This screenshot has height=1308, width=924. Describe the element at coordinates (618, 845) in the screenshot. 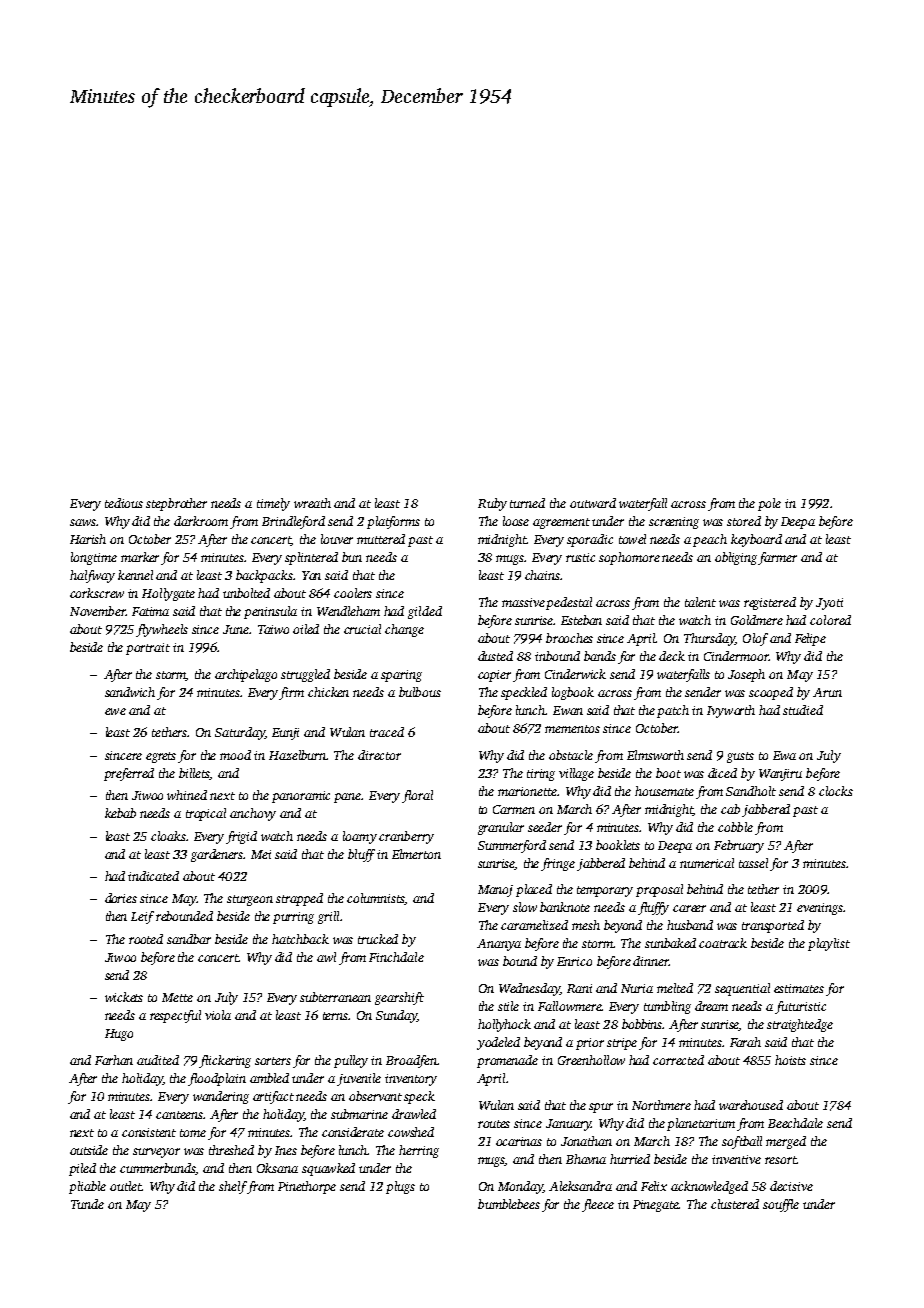

I see `booklets` at that location.
